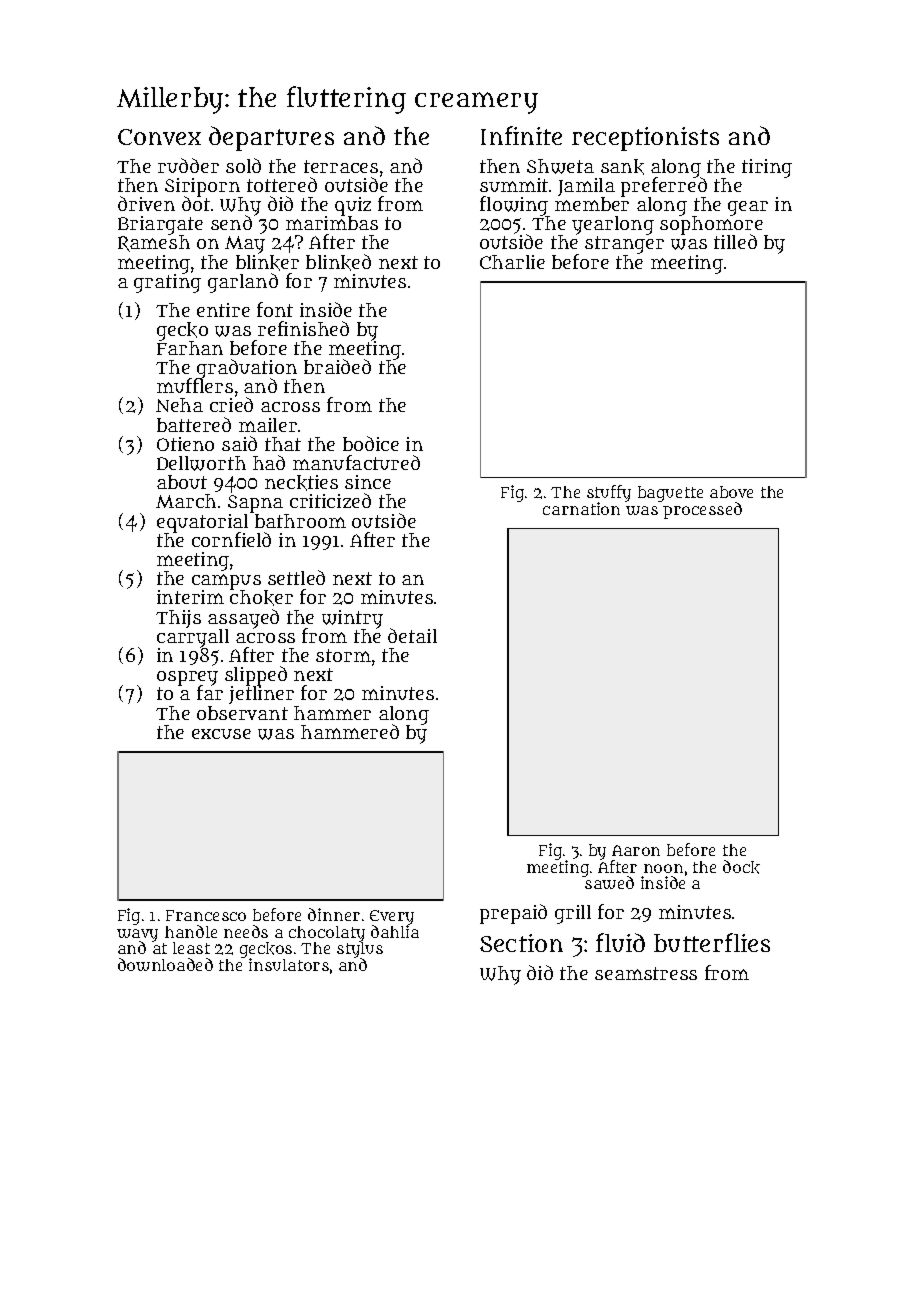  I want to click on cried, so click(231, 405).
